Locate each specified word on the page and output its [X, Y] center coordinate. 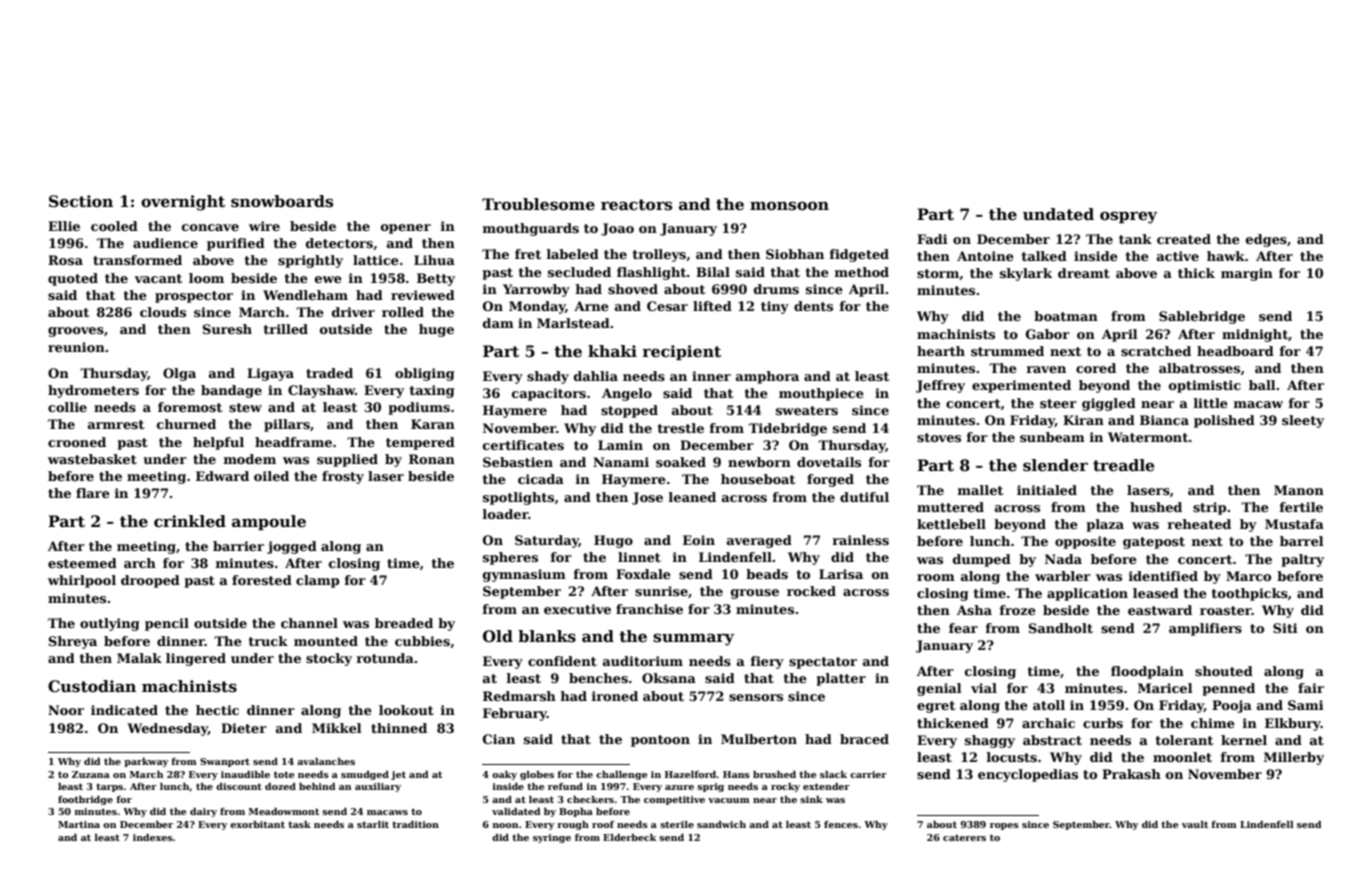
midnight [1255, 335]
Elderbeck [629, 837]
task [299, 824]
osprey [1128, 217]
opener [406, 229]
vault [1195, 824]
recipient [681, 352]
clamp [317, 581]
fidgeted [859, 255]
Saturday [547, 541]
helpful [218, 443]
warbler [1063, 576]
